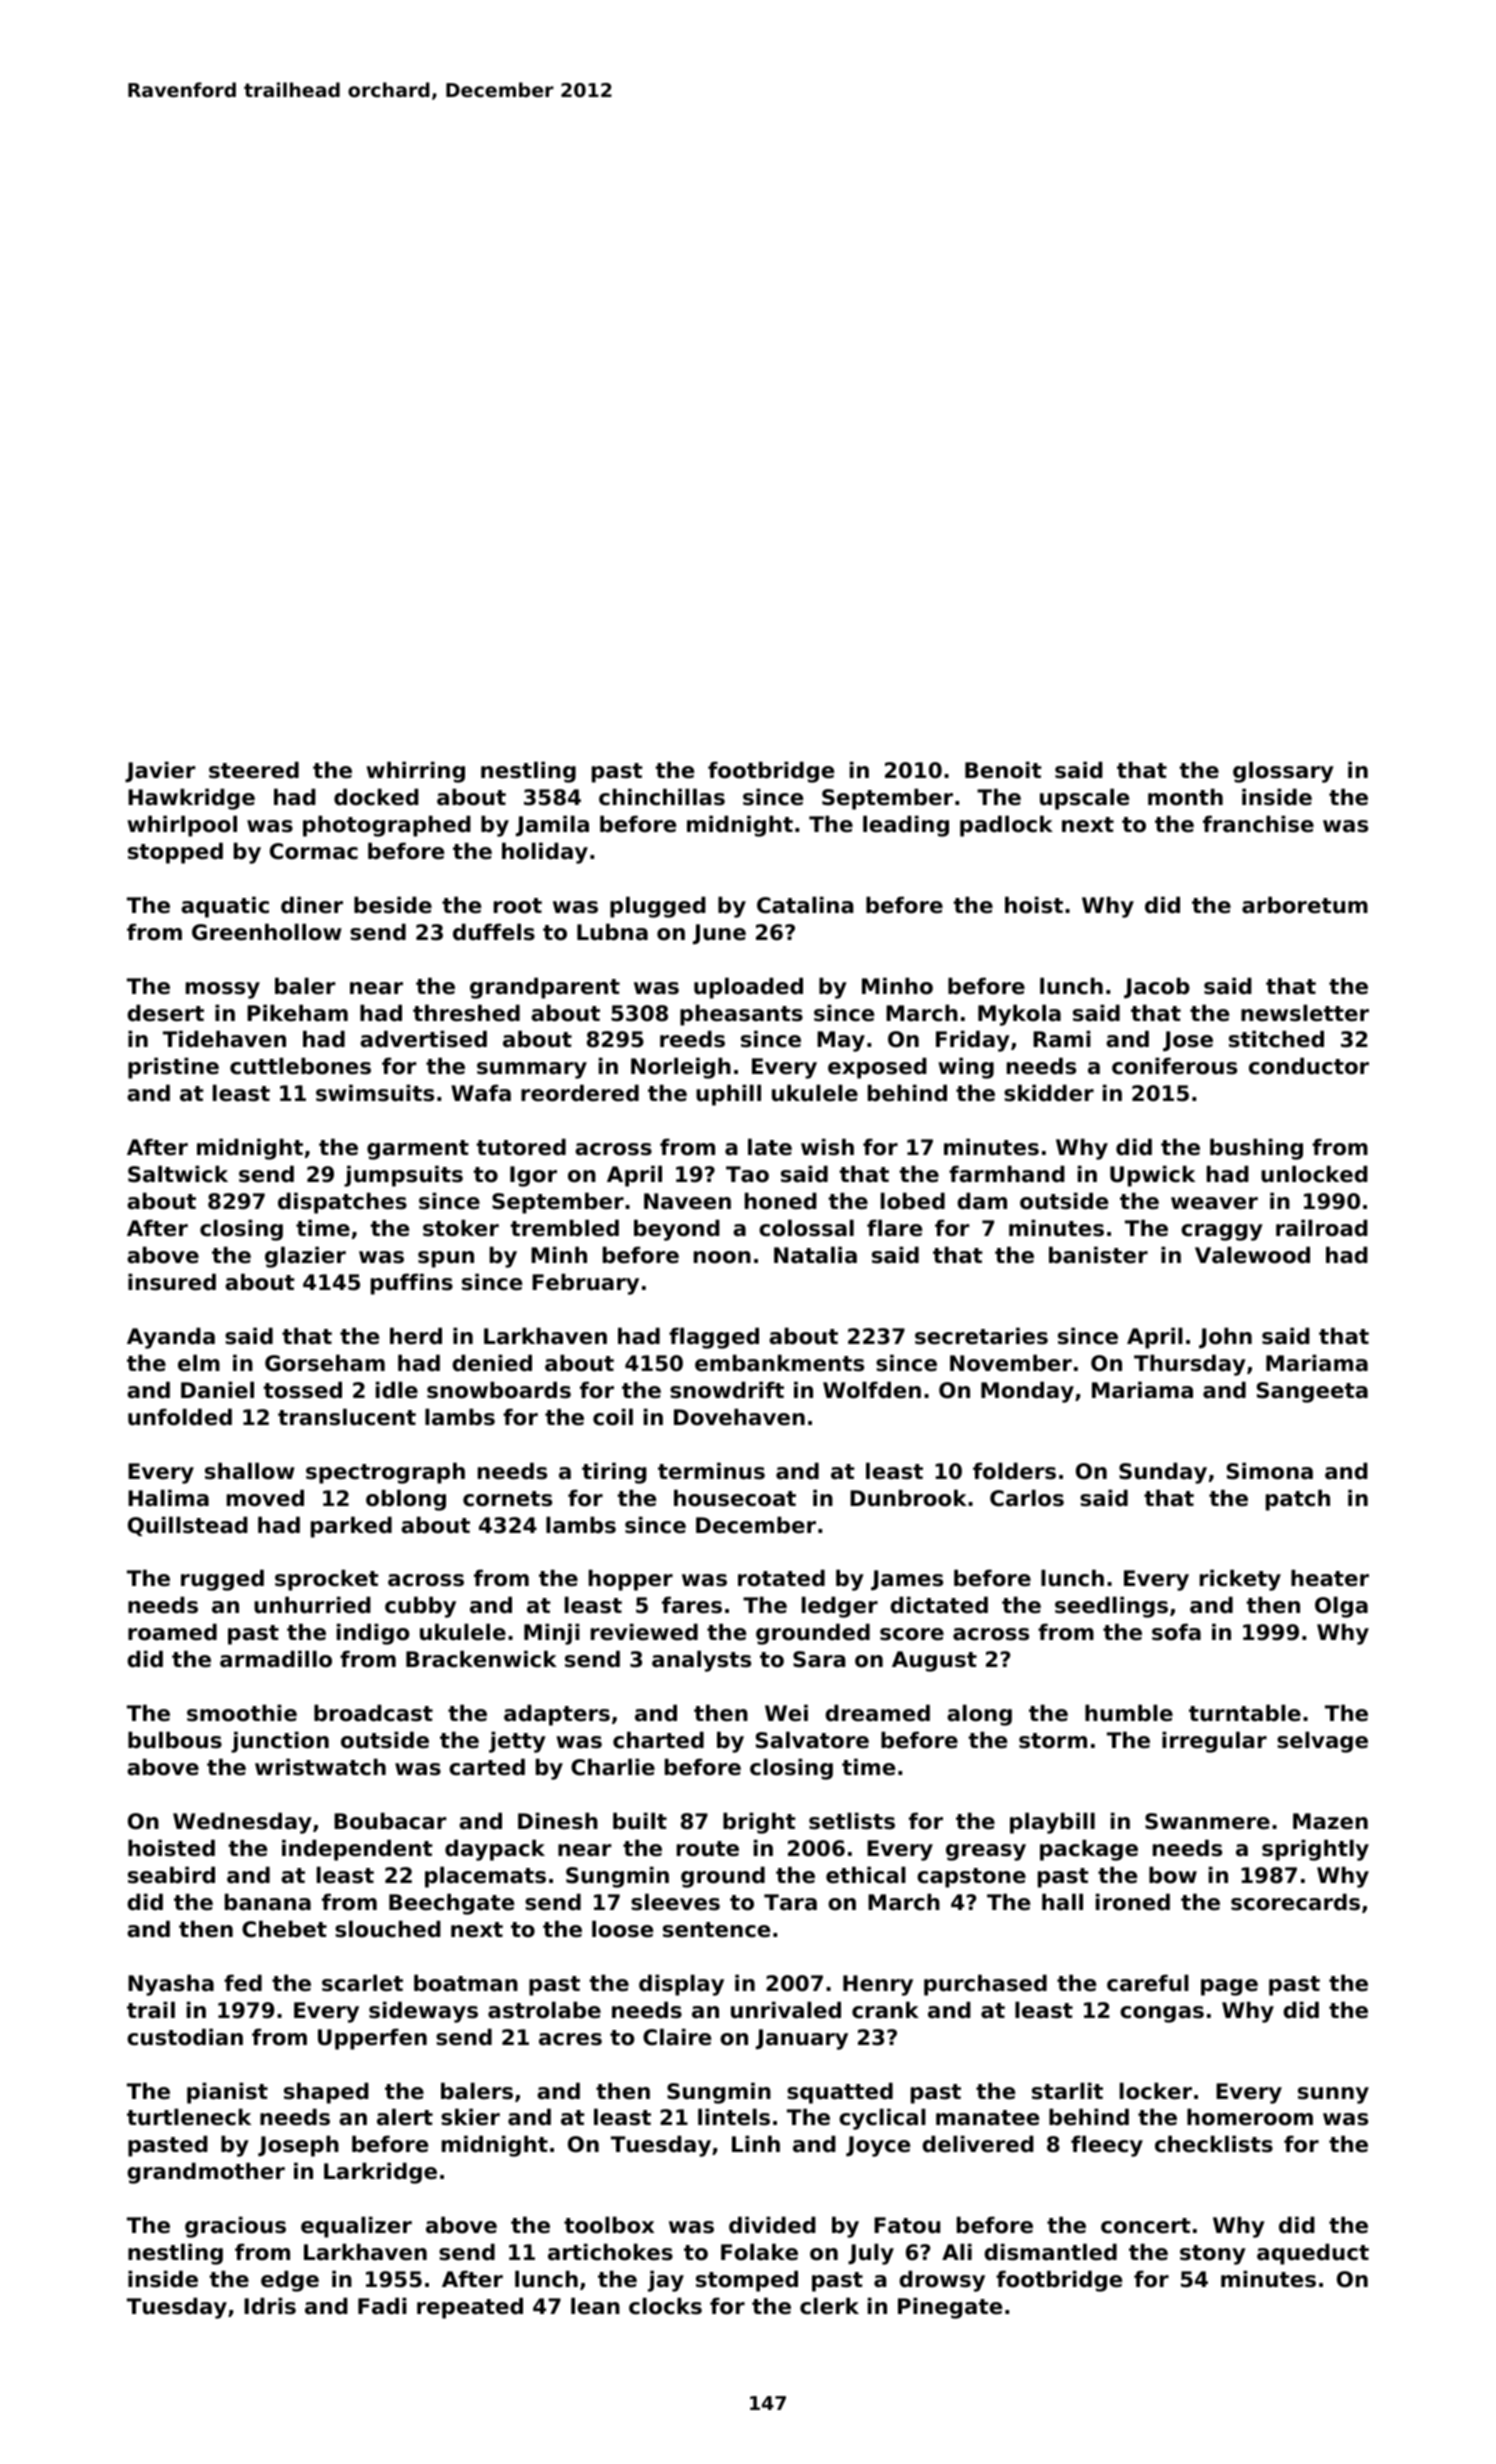 This screenshot has width=1496, height=2464. I want to click on drowsy, so click(942, 2281).
